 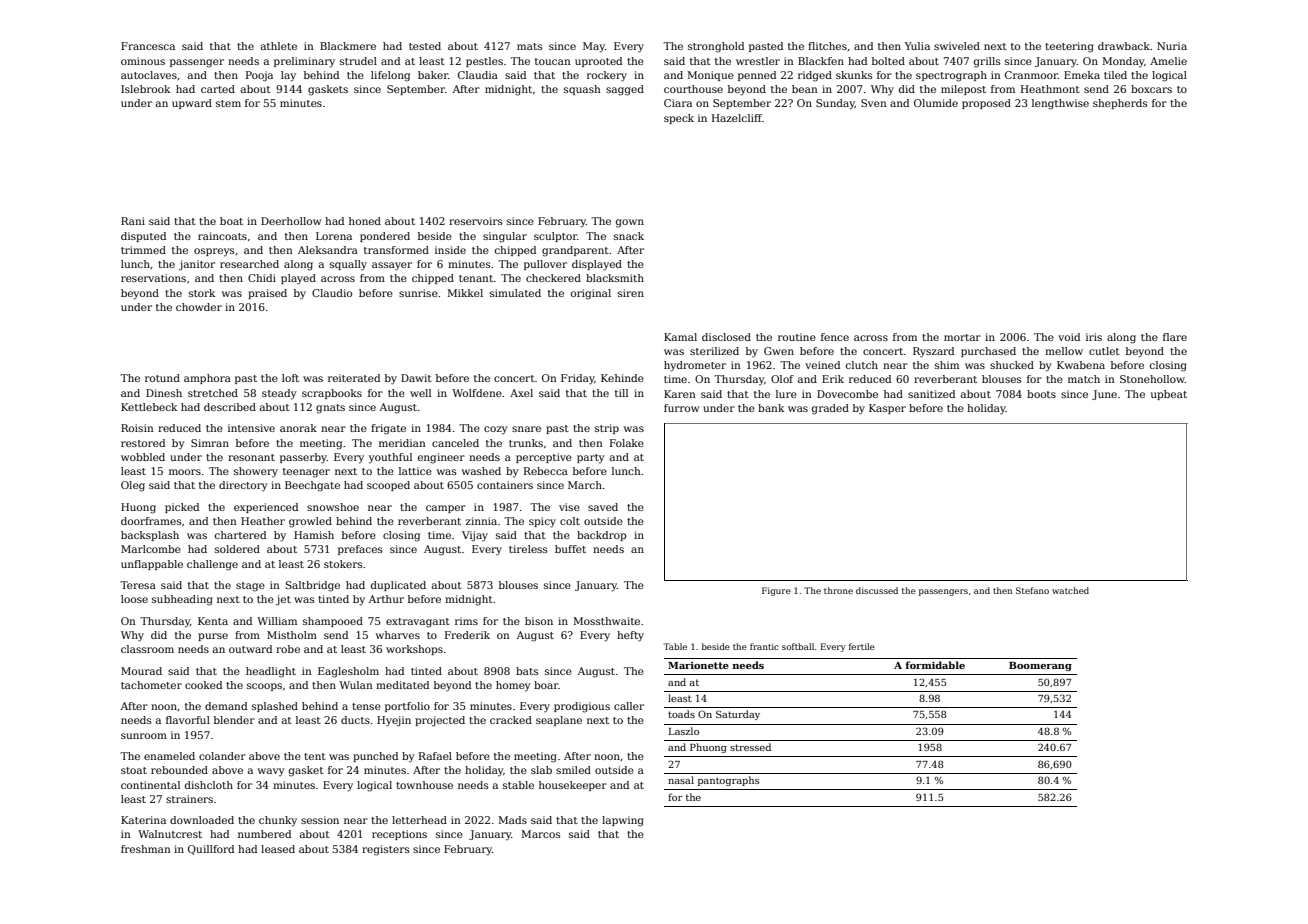 What do you see at coordinates (231, 221) in the page?
I see `boat` at bounding box center [231, 221].
